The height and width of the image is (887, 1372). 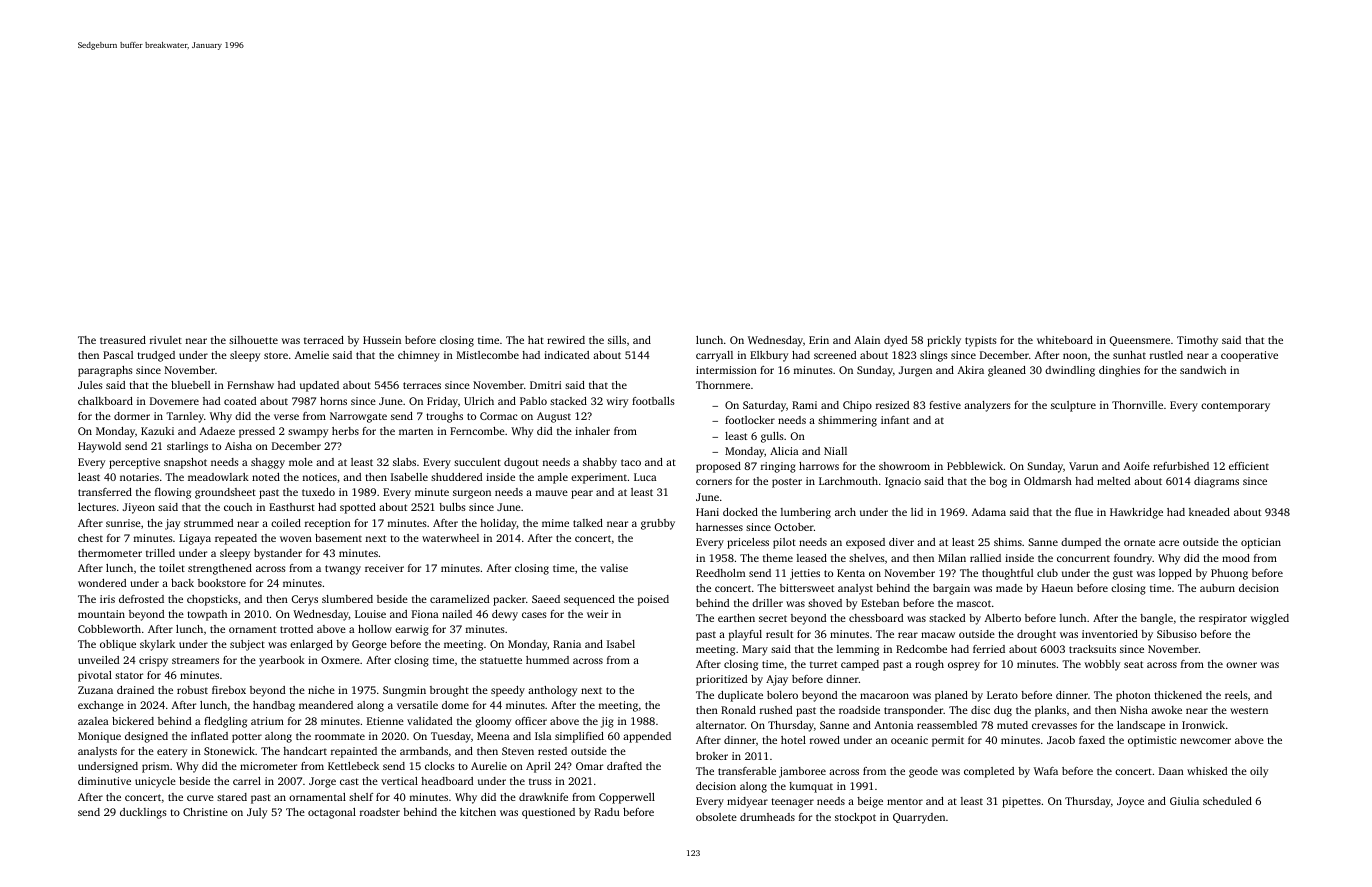 I want to click on treasured, so click(x=123, y=340).
